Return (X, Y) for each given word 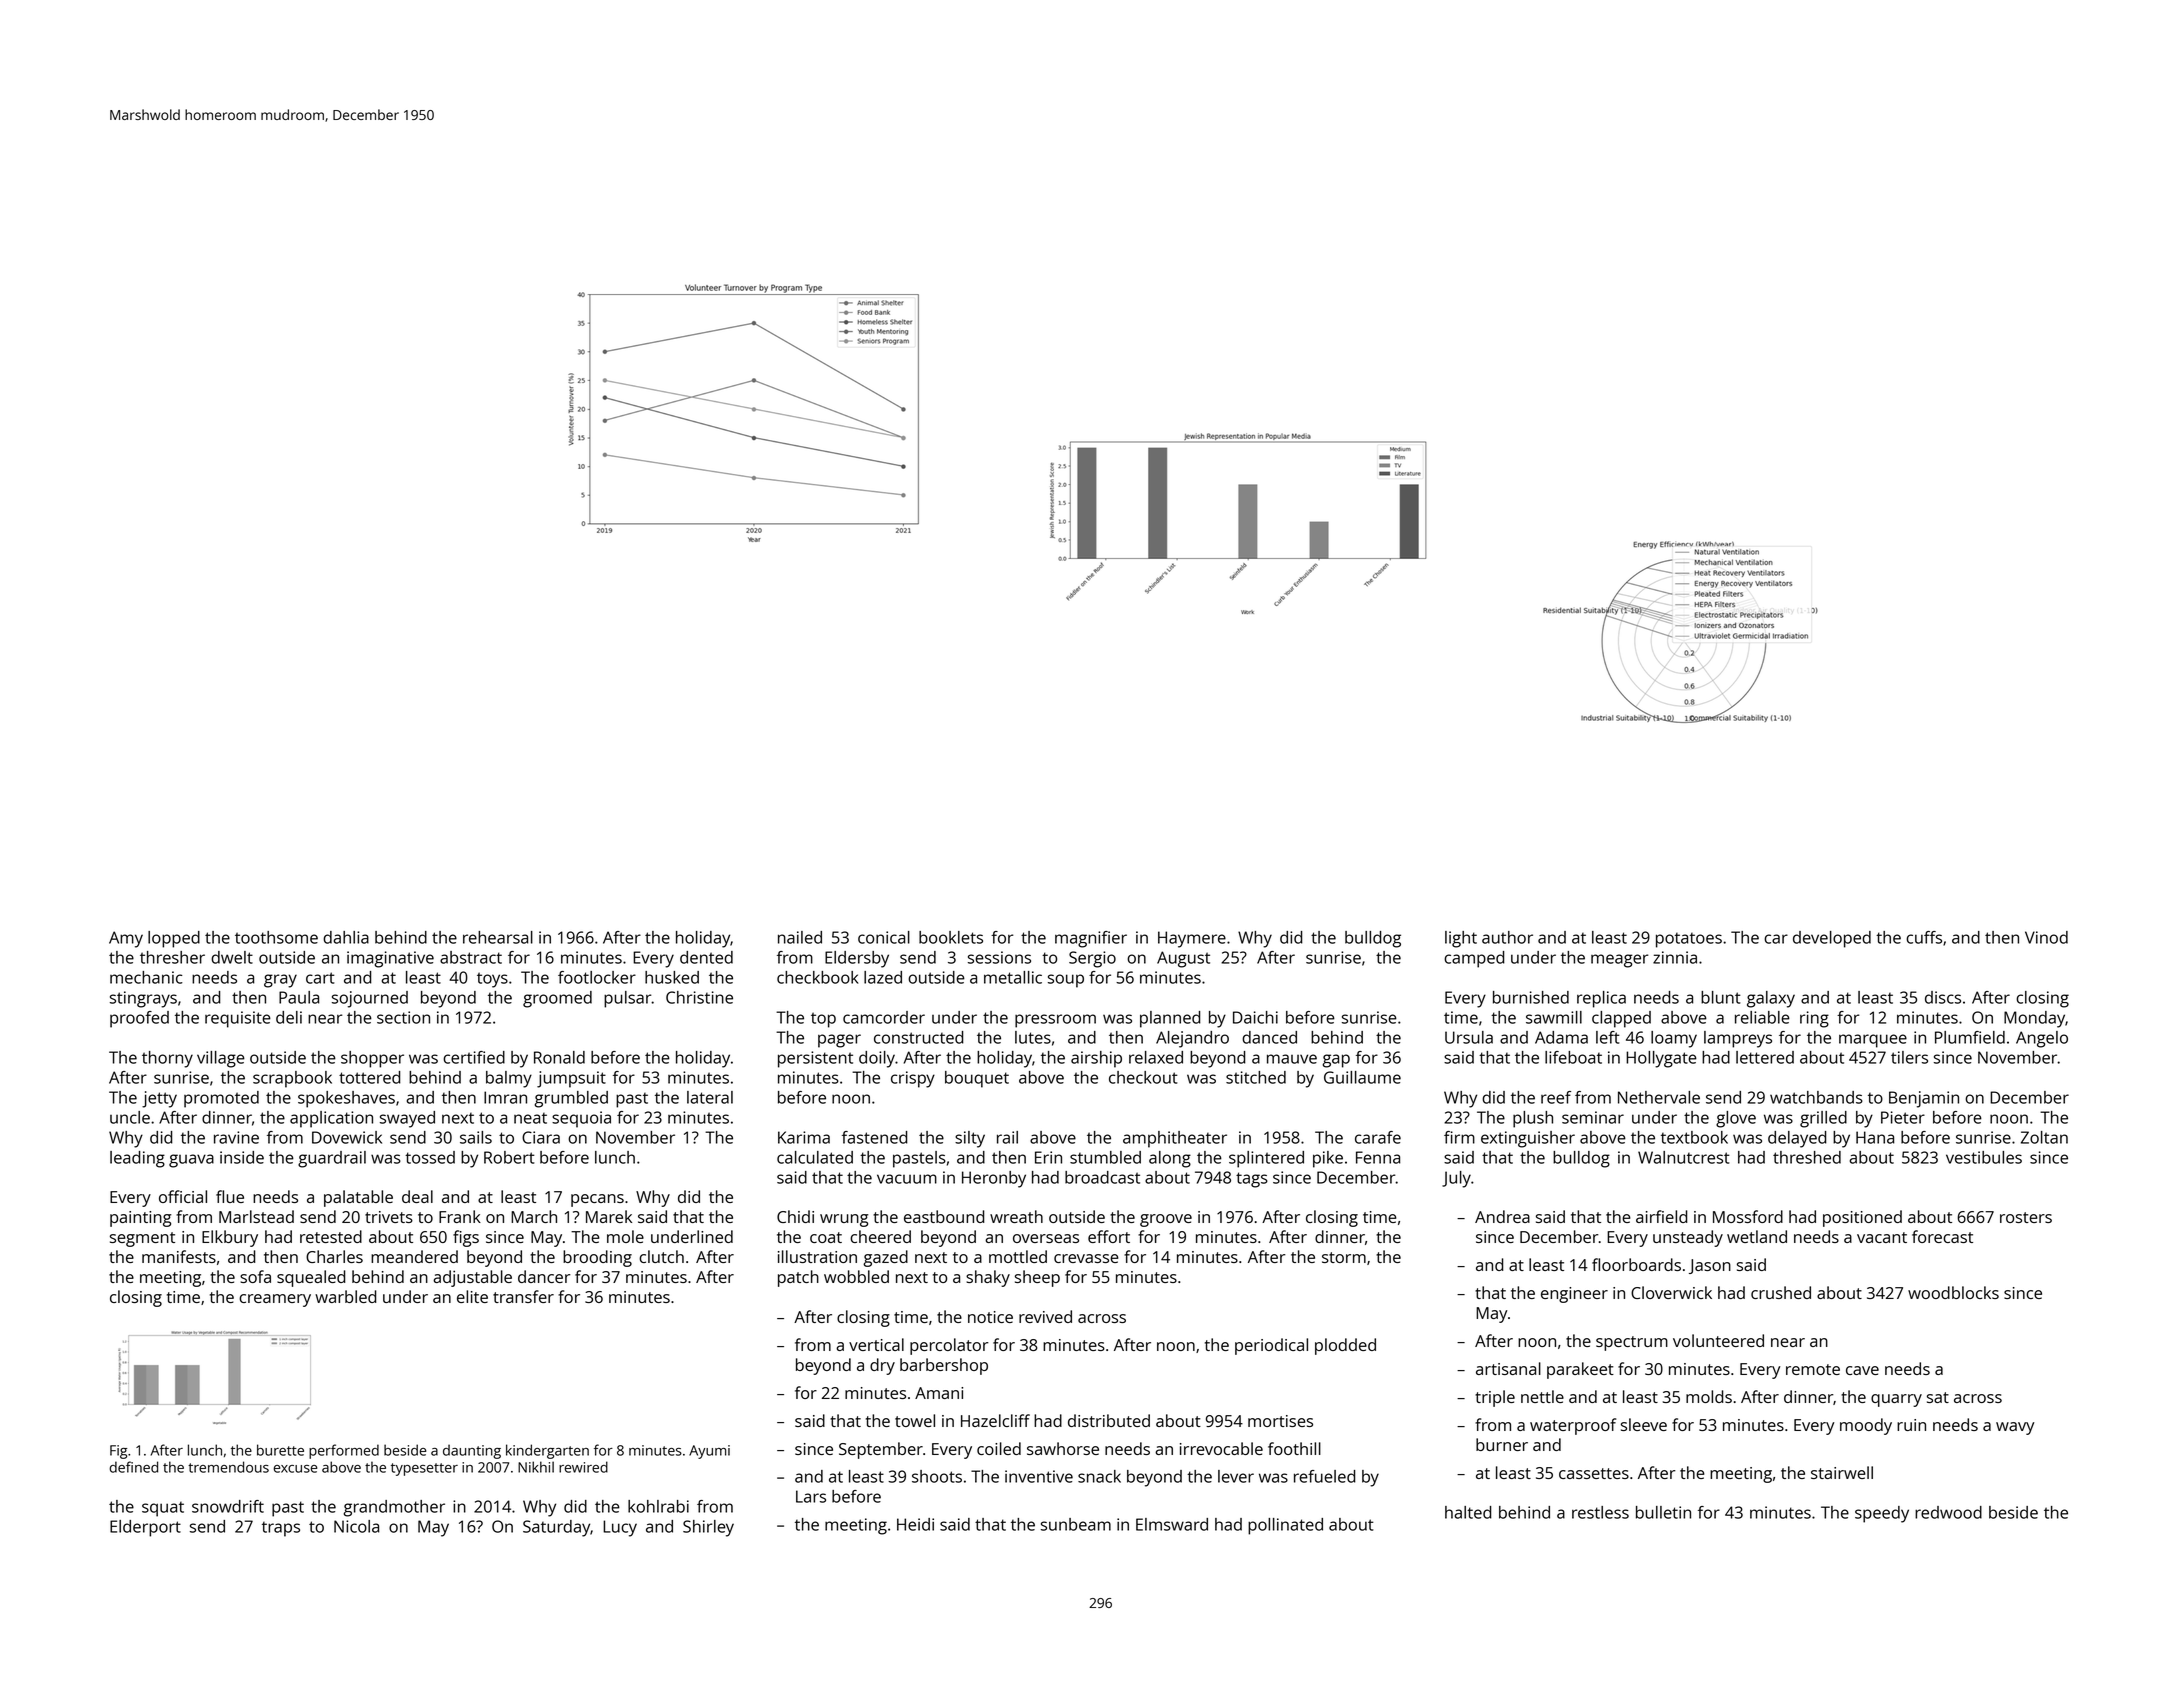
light (1461, 939)
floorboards (1636, 1264)
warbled (345, 1296)
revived (1045, 1316)
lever (1236, 1476)
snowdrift (228, 1506)
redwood (1948, 1512)
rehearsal (498, 937)
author (1507, 937)
